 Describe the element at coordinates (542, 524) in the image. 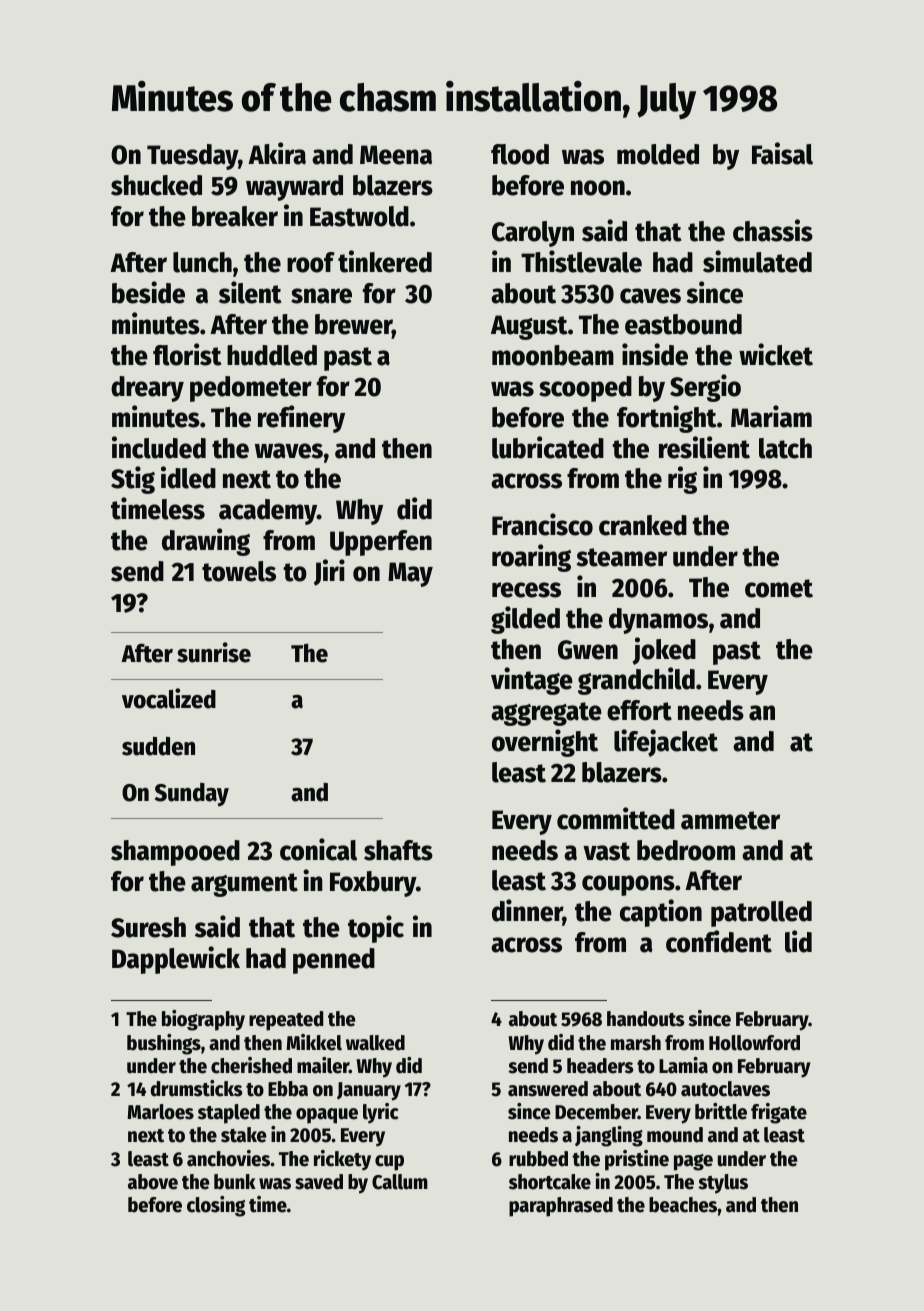

I see `Francisco` at that location.
